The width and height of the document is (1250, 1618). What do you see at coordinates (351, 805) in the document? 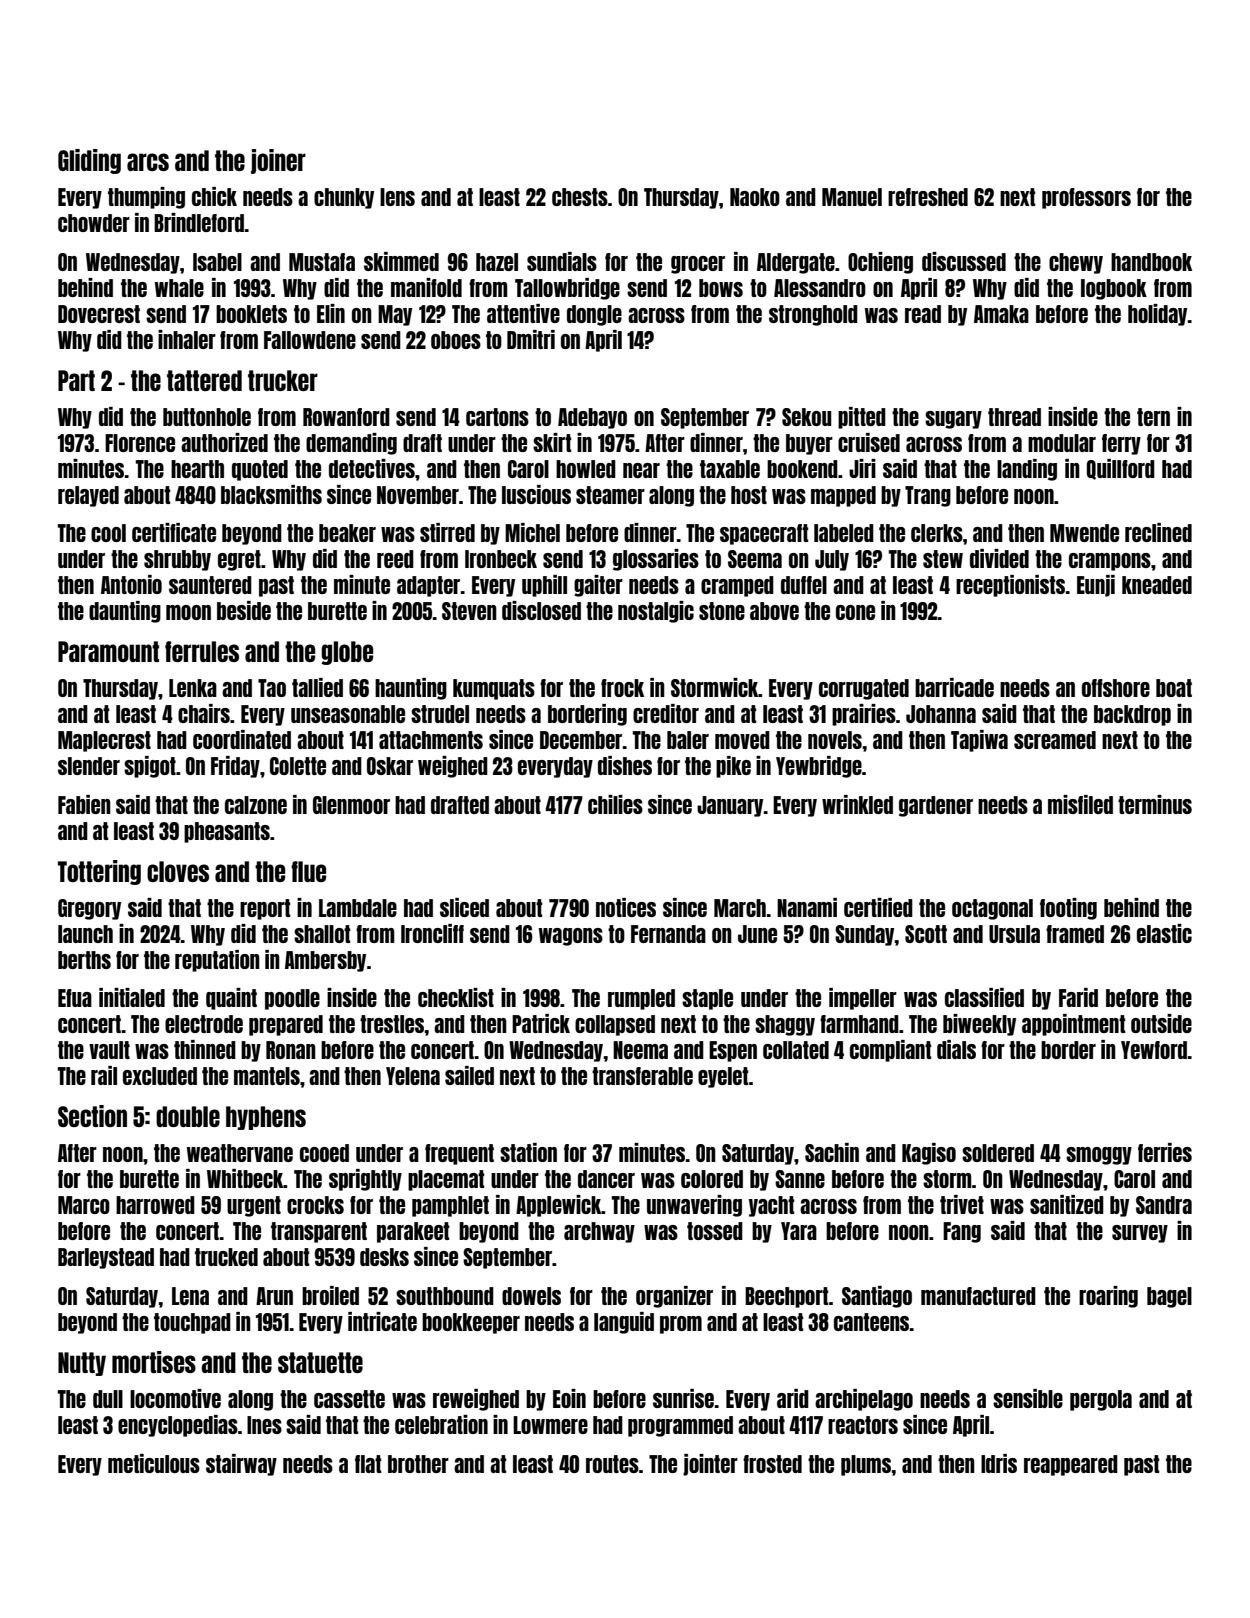
I see `Glenmoor` at bounding box center [351, 805].
